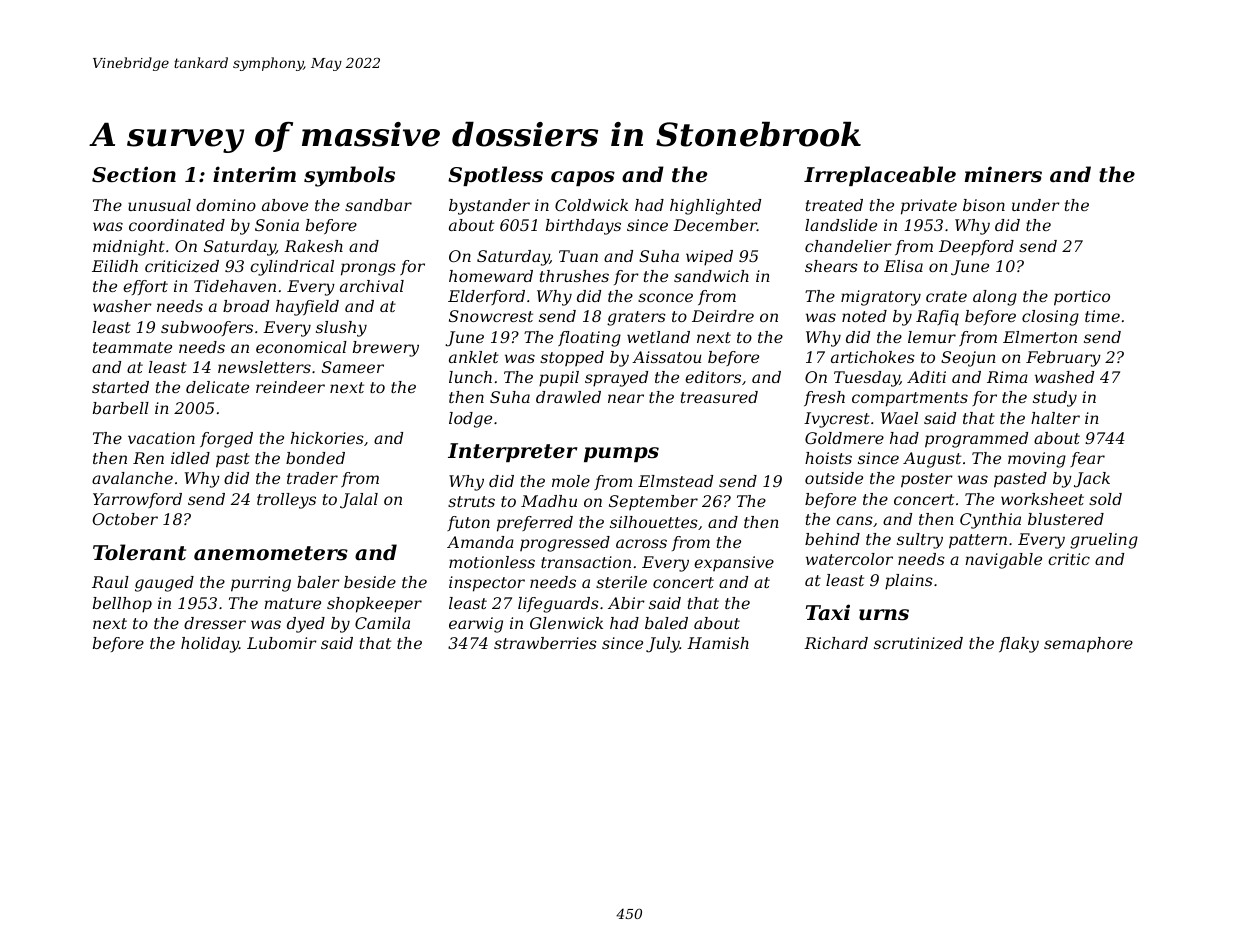  What do you see at coordinates (495, 176) in the page?
I see `Spotless` at bounding box center [495, 176].
